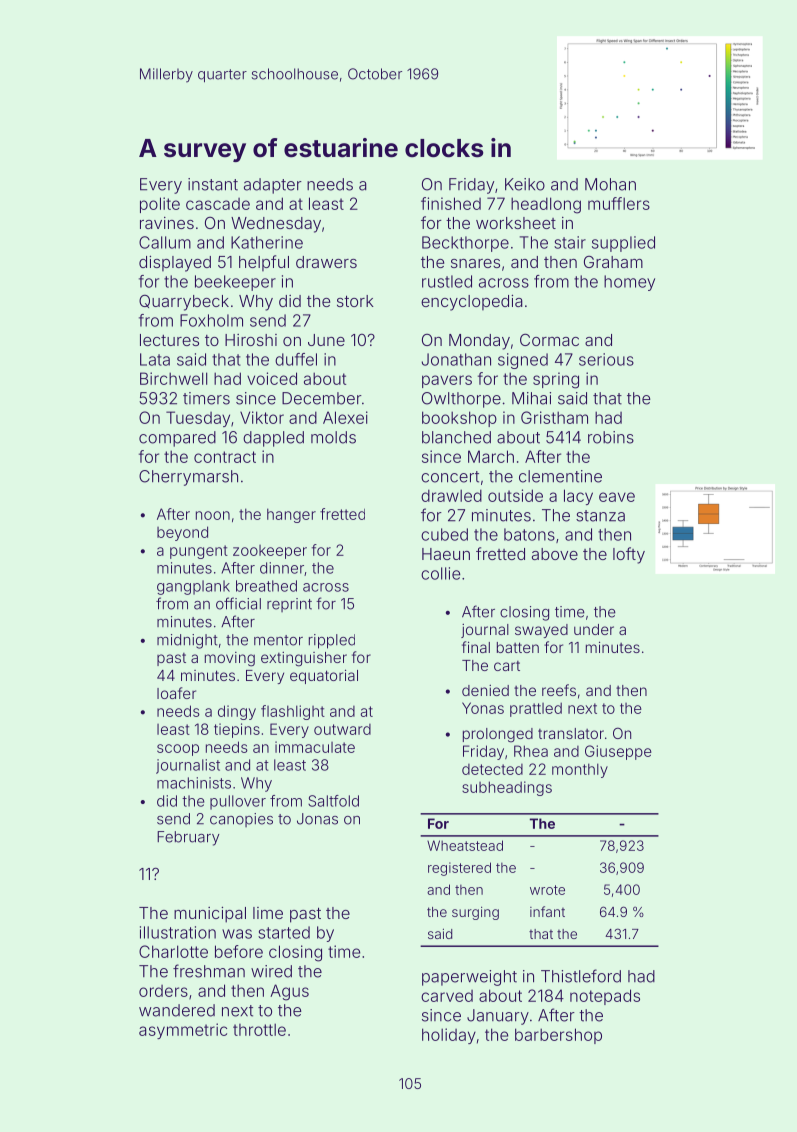 This screenshot has width=797, height=1132. What do you see at coordinates (610, 184) in the screenshot?
I see `Mohan` at bounding box center [610, 184].
